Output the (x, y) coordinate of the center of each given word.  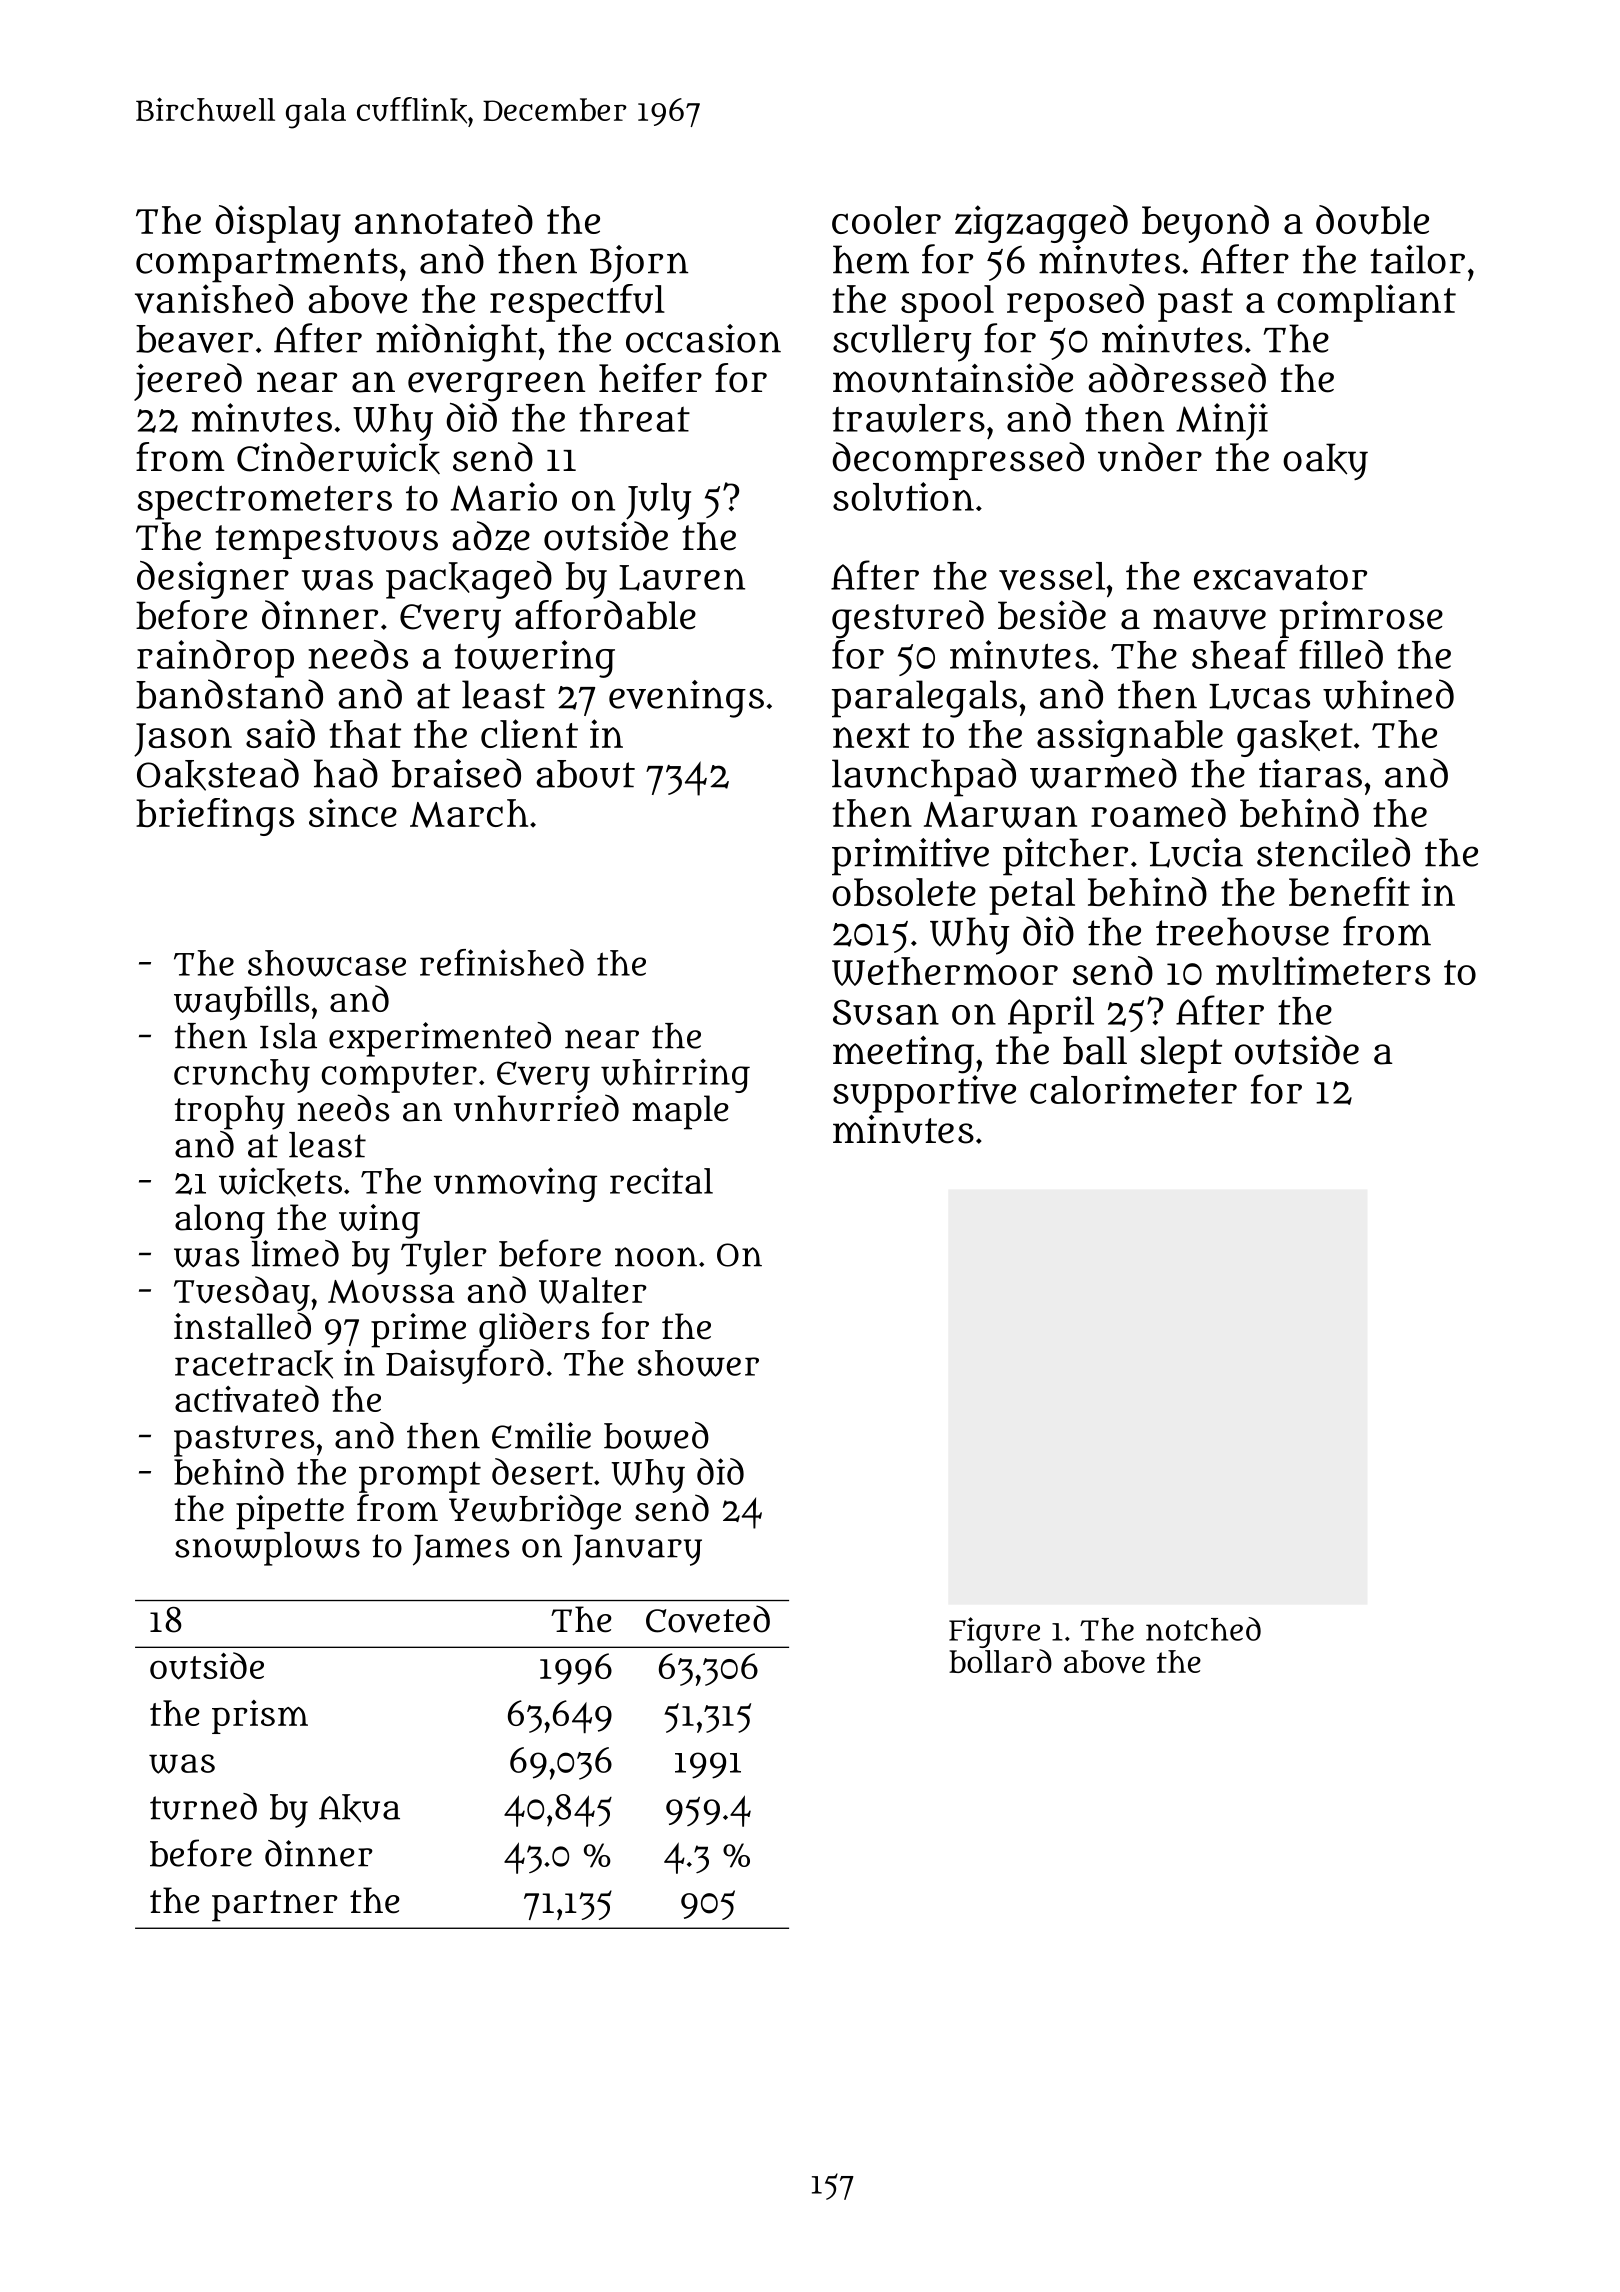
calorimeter (1133, 1089)
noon (656, 1257)
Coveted (708, 1619)
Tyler (443, 1258)
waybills (241, 1003)
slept (1181, 1054)
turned (203, 1806)
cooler (886, 220)
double (1372, 220)
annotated (444, 219)
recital (661, 1180)
